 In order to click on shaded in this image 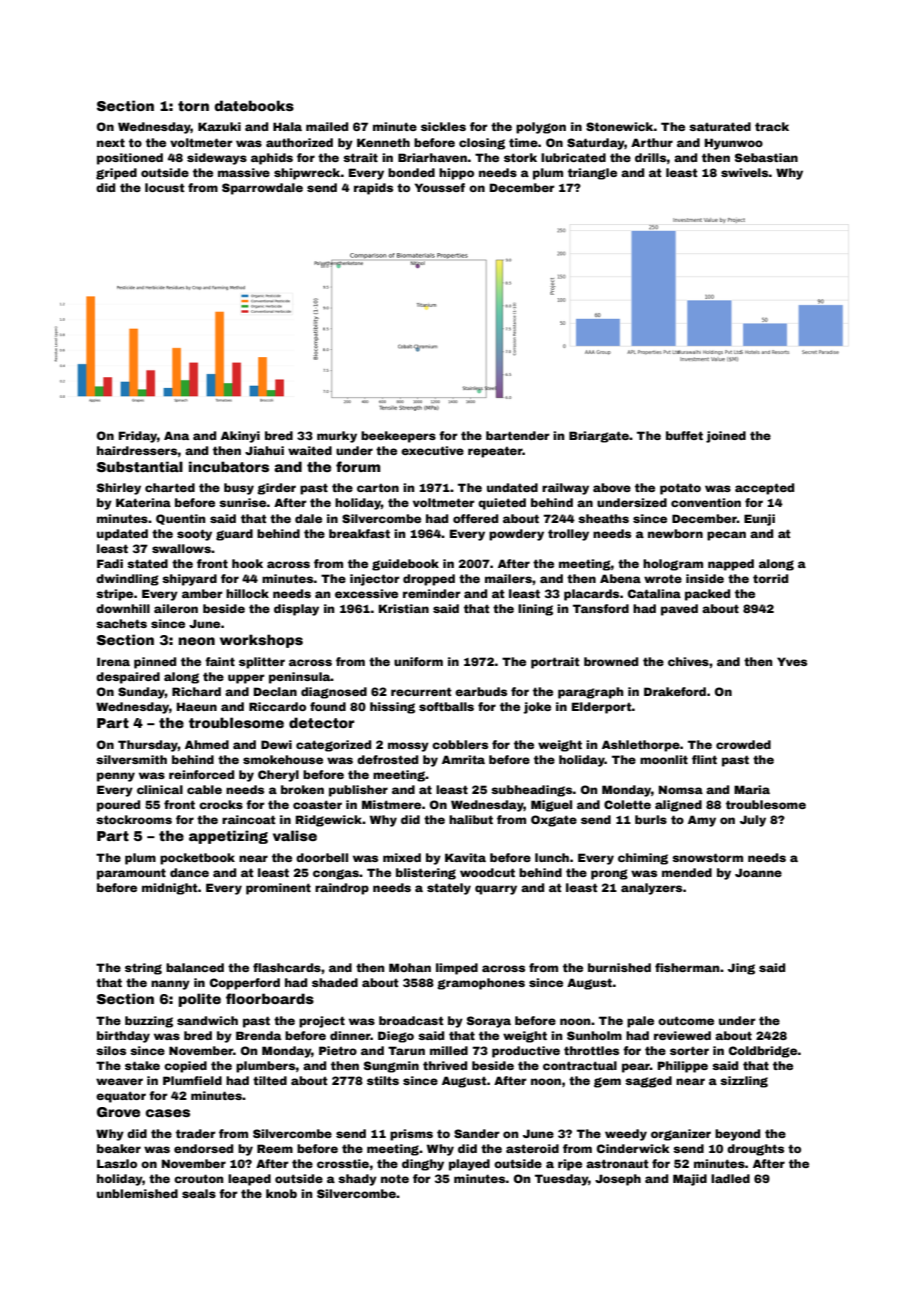, I will do `click(335, 982)`.
